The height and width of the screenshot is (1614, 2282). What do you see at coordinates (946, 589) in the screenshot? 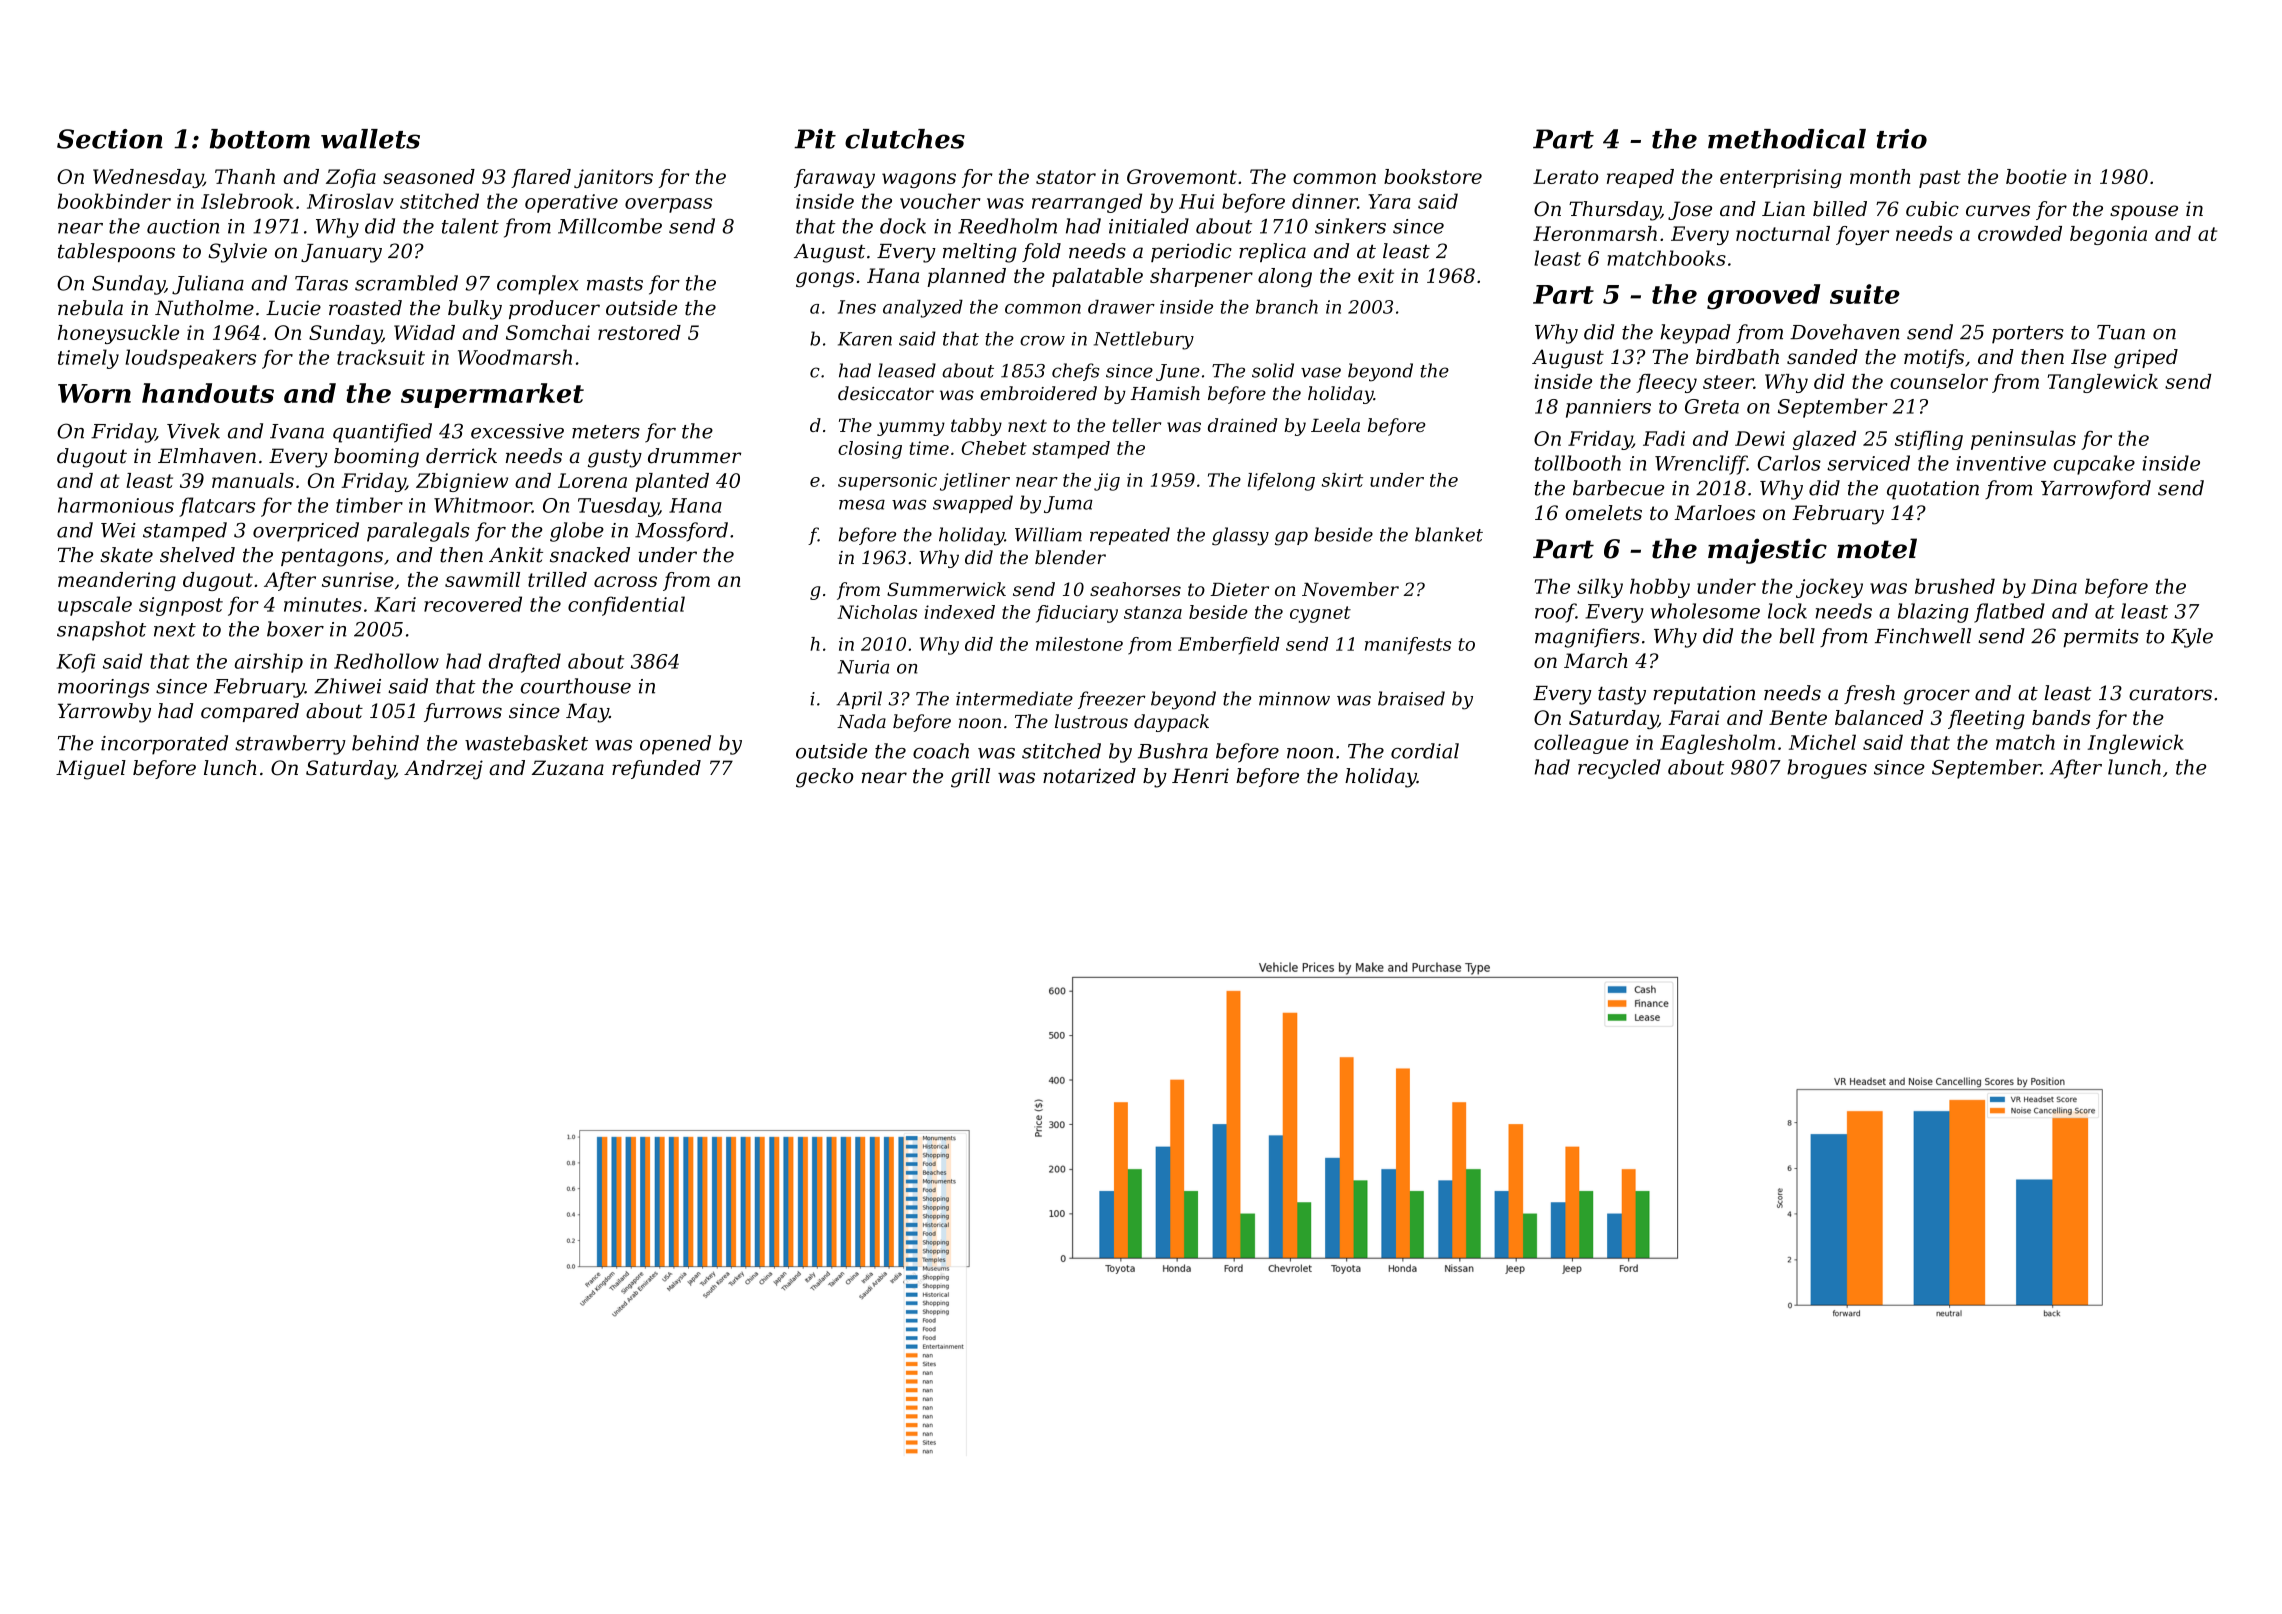
I see `Summerwick` at bounding box center [946, 589].
